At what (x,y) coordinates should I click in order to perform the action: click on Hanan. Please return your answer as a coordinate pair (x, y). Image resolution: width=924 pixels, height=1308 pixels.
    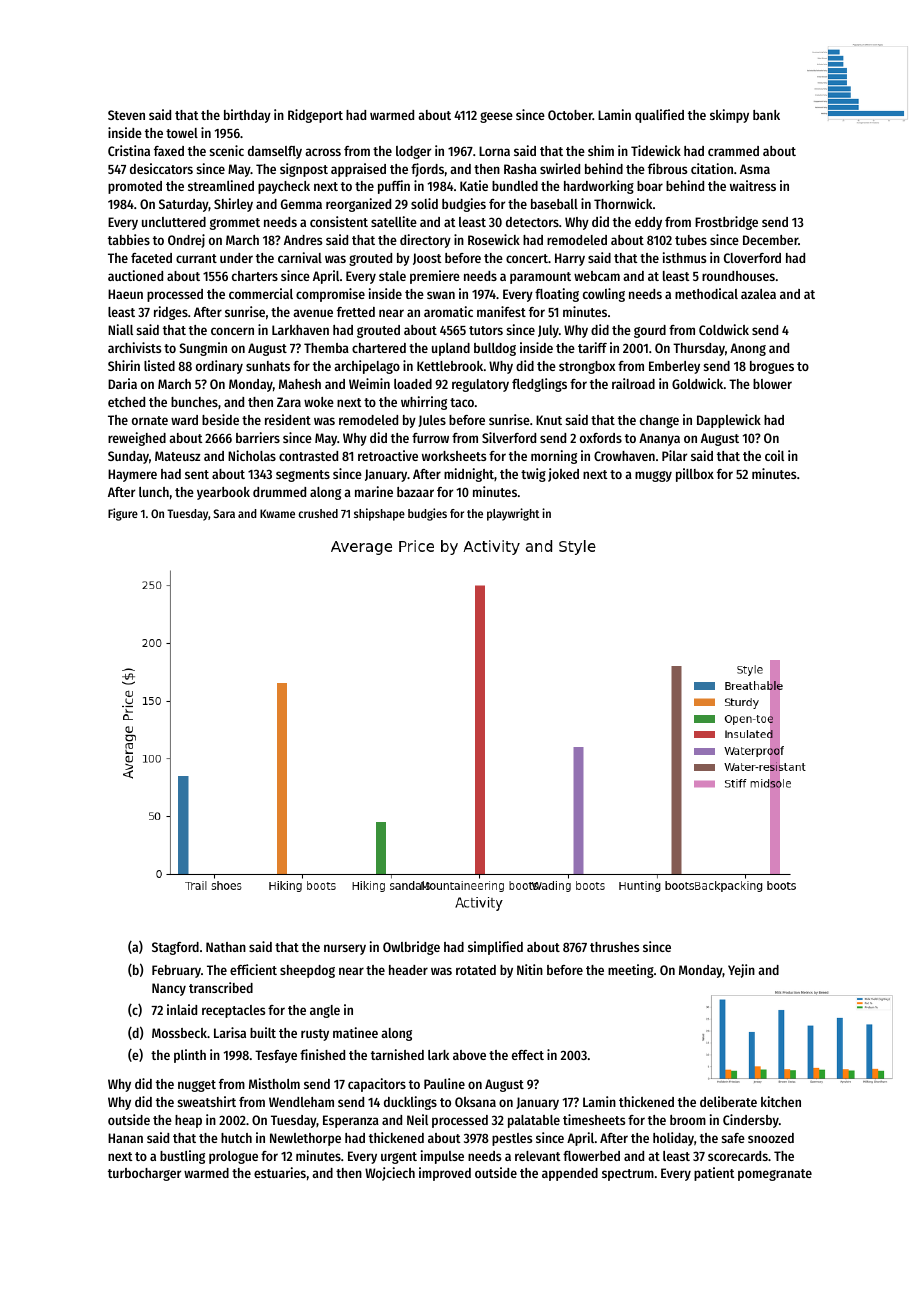
    Looking at the image, I should click on (125, 1138).
